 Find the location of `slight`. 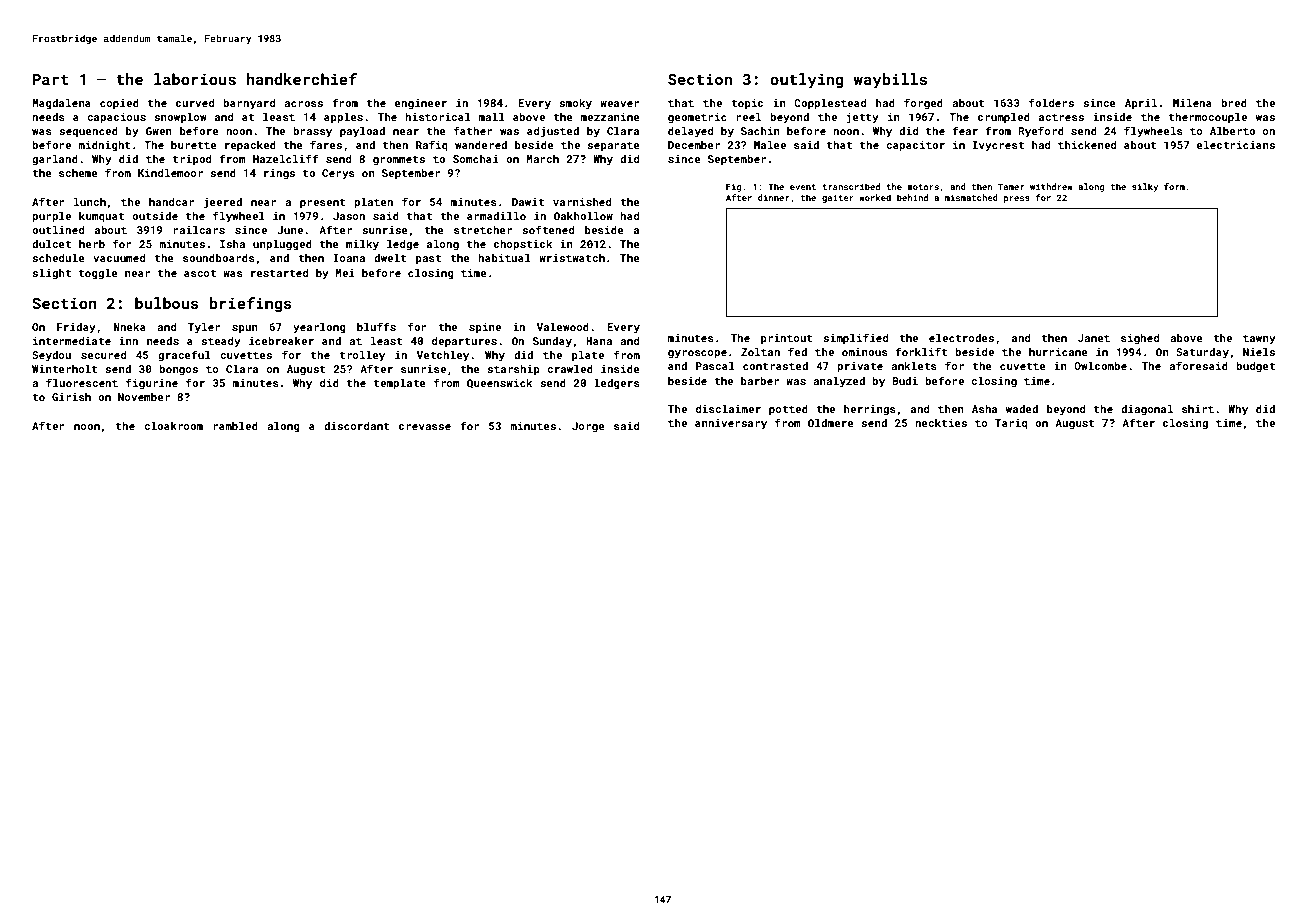

slight is located at coordinates (51, 274).
